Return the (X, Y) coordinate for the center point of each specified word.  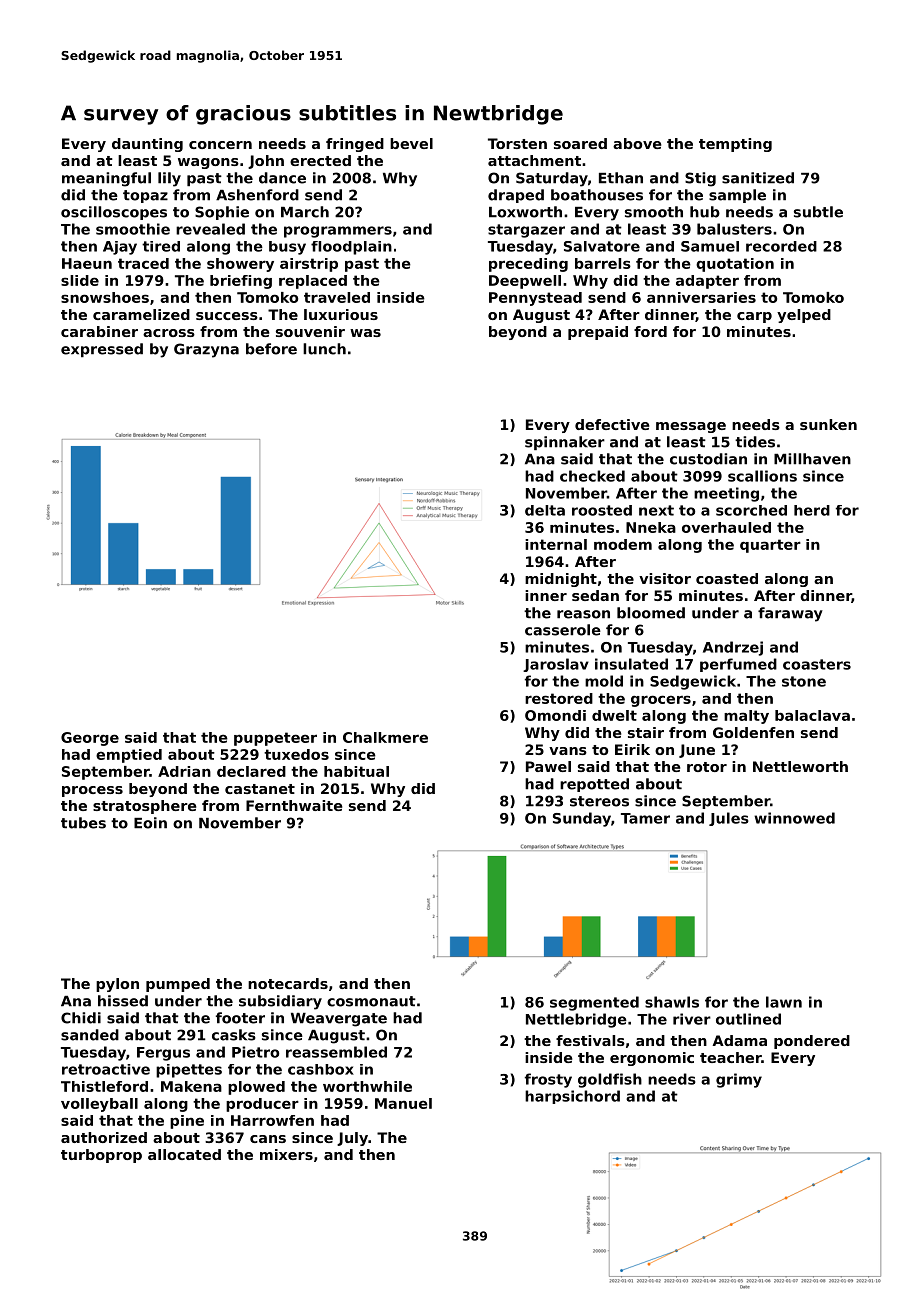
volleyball (99, 1105)
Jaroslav (556, 665)
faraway (790, 614)
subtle (818, 212)
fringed (355, 145)
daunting (147, 145)
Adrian (184, 771)
